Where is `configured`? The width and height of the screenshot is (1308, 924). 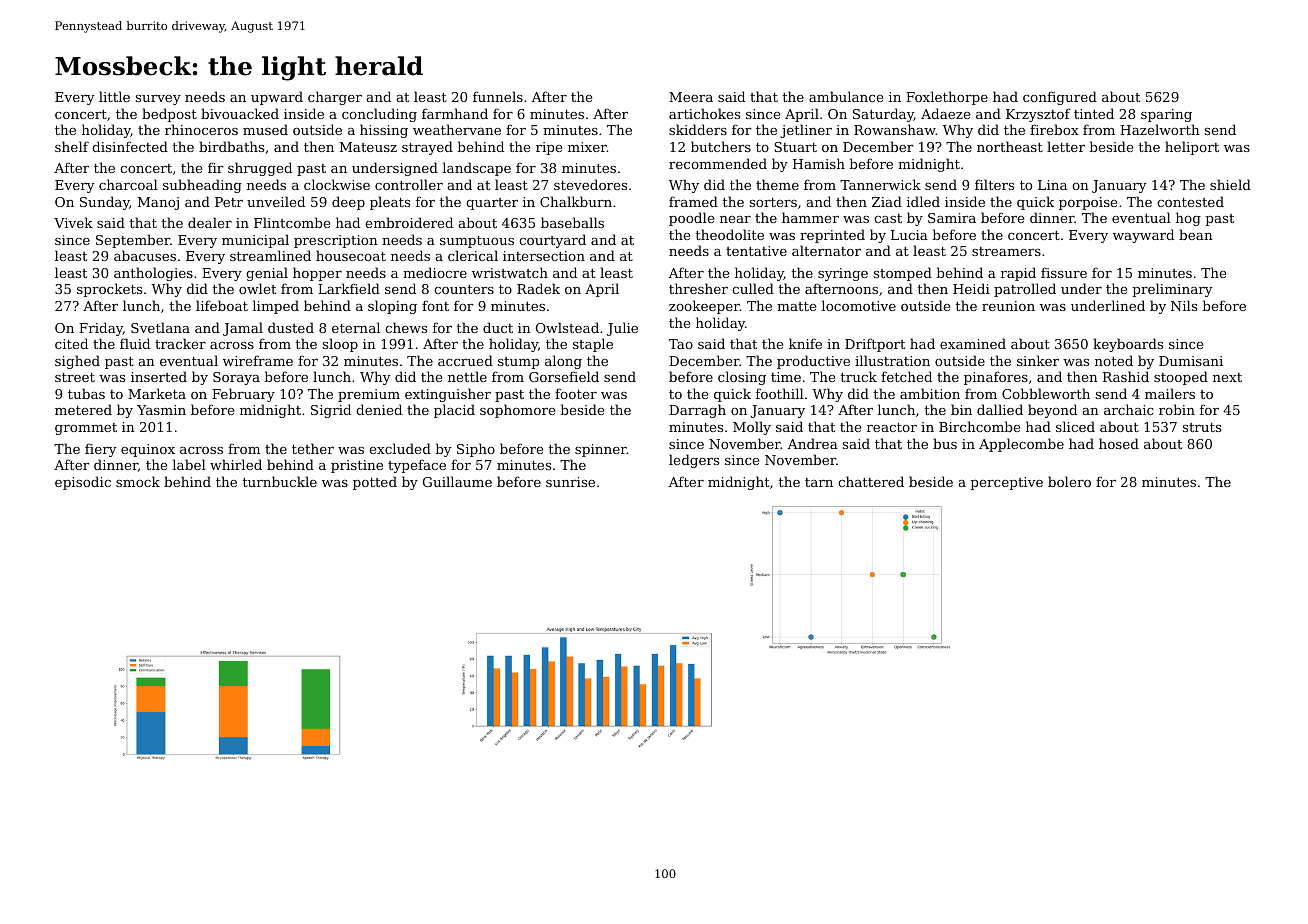
configured is located at coordinates (1060, 98).
